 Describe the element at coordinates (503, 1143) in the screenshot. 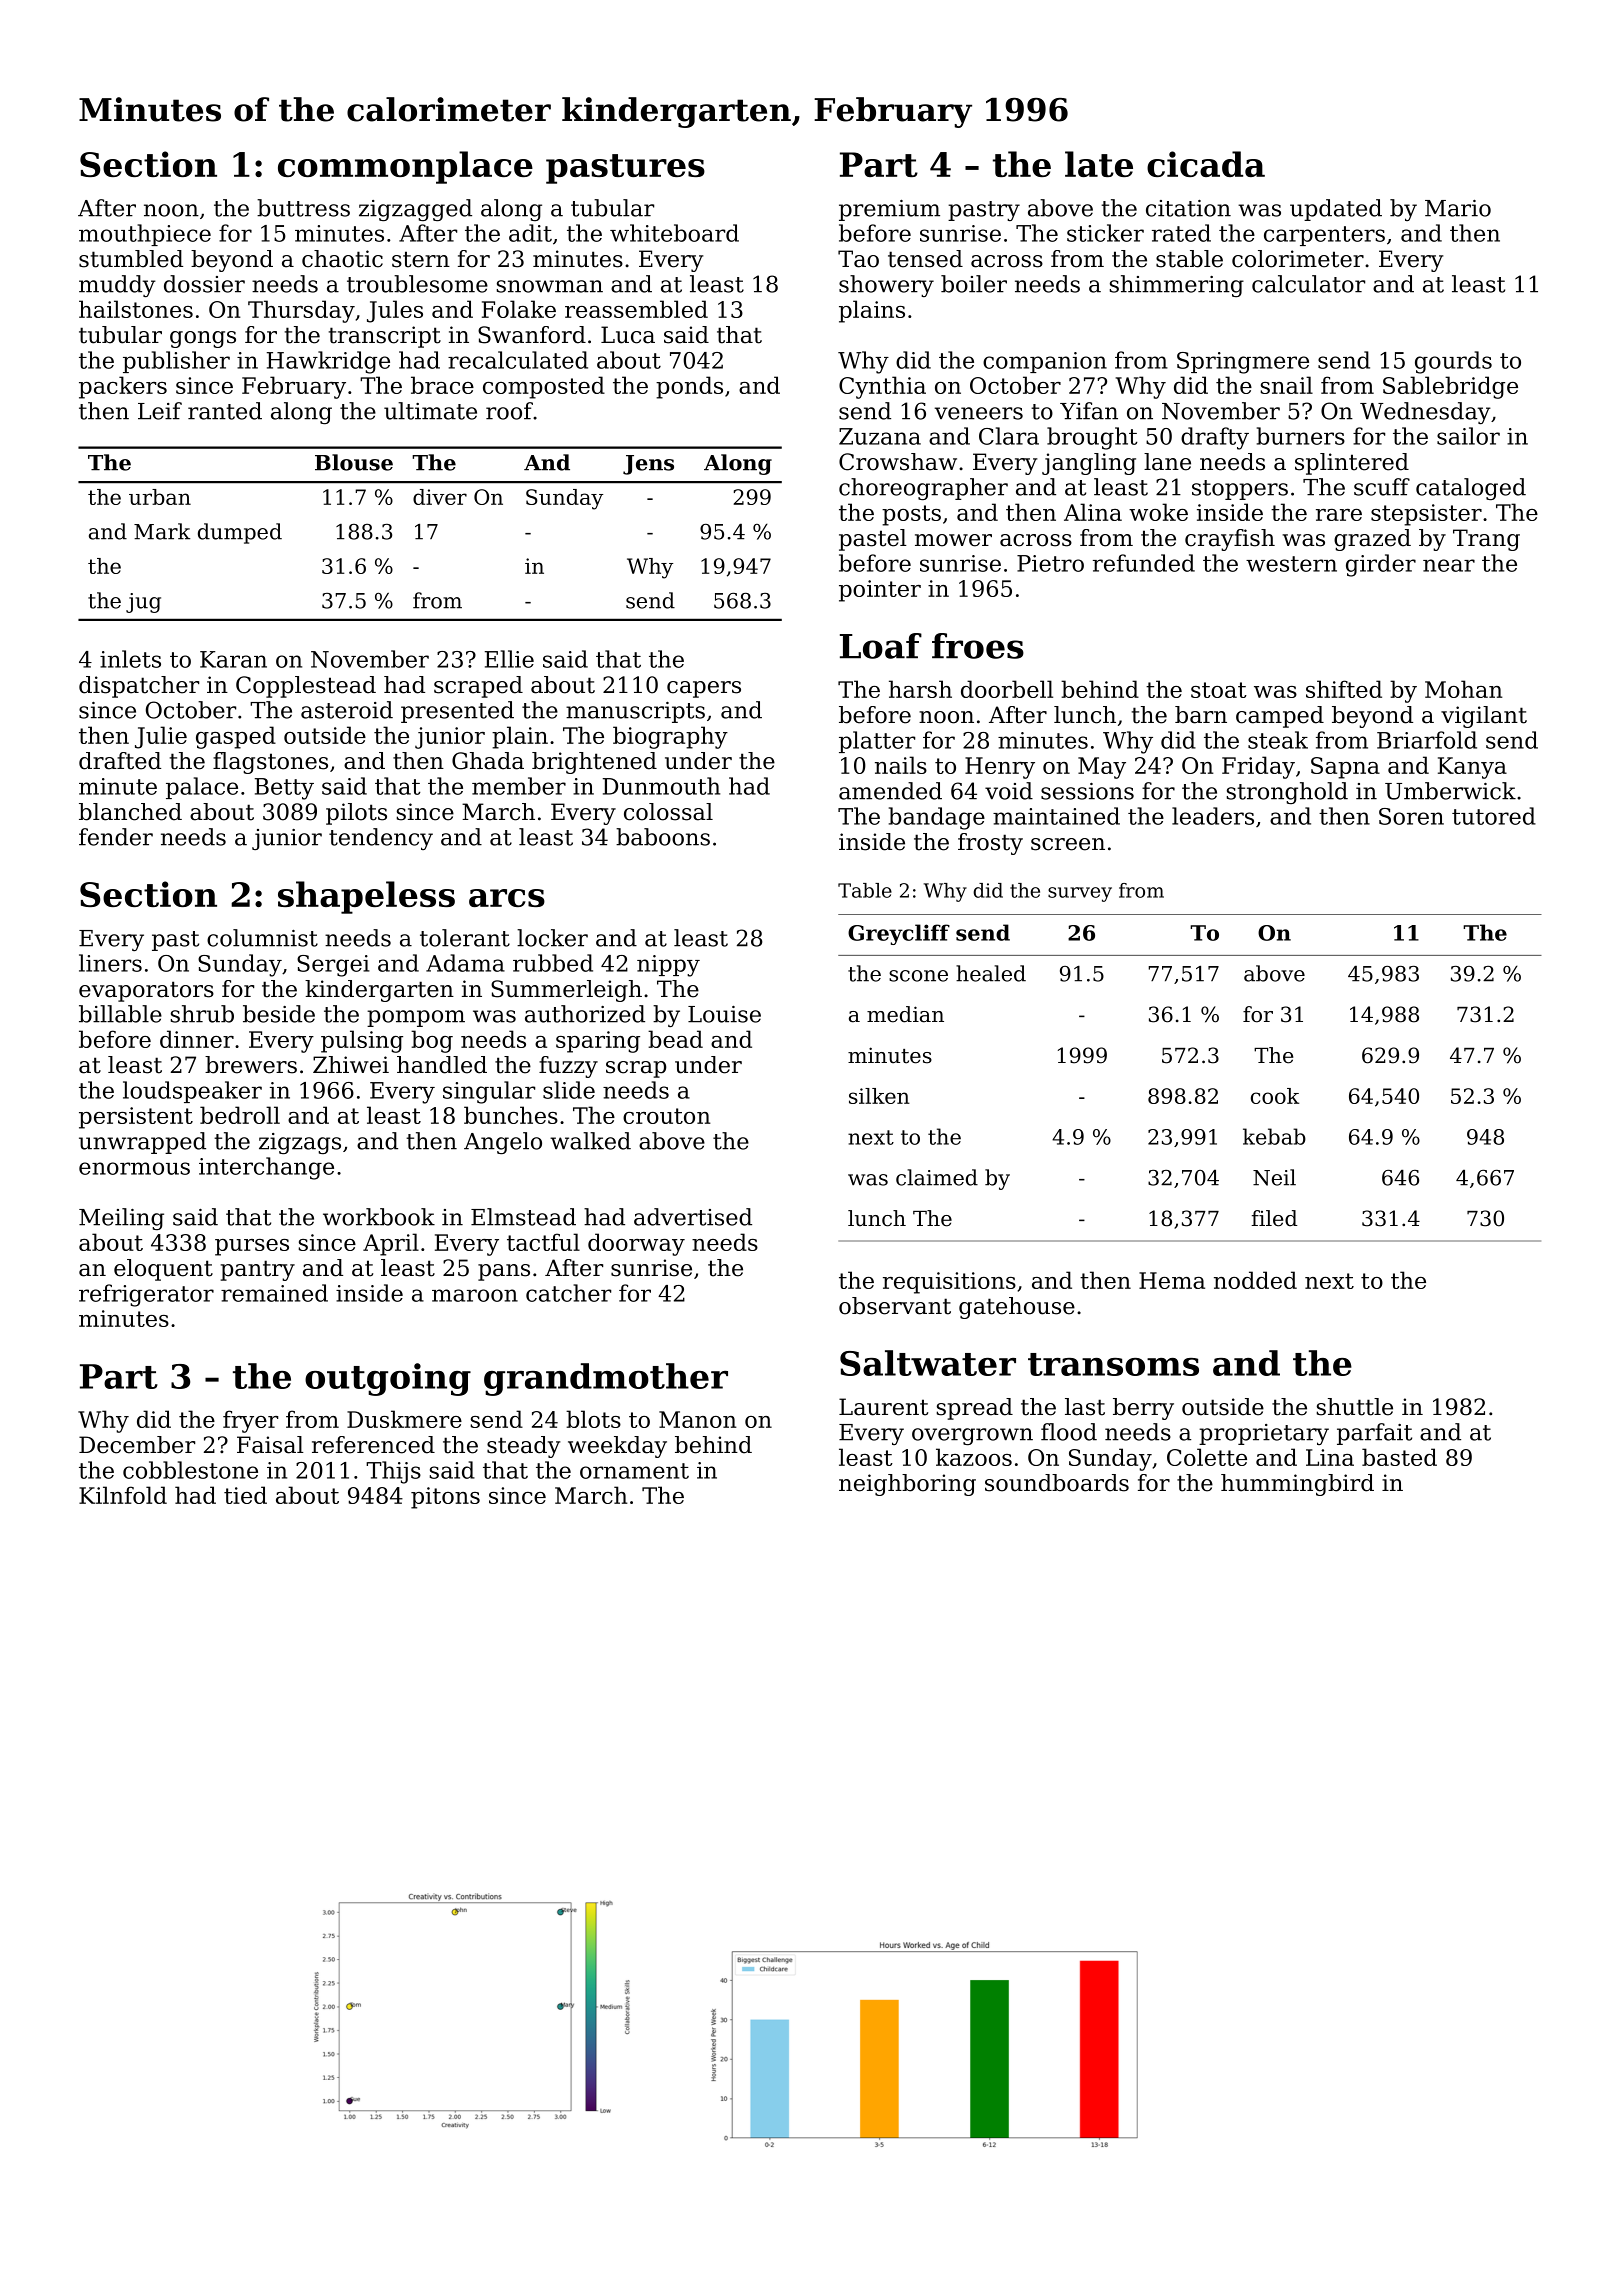

I see `Angelo` at that location.
